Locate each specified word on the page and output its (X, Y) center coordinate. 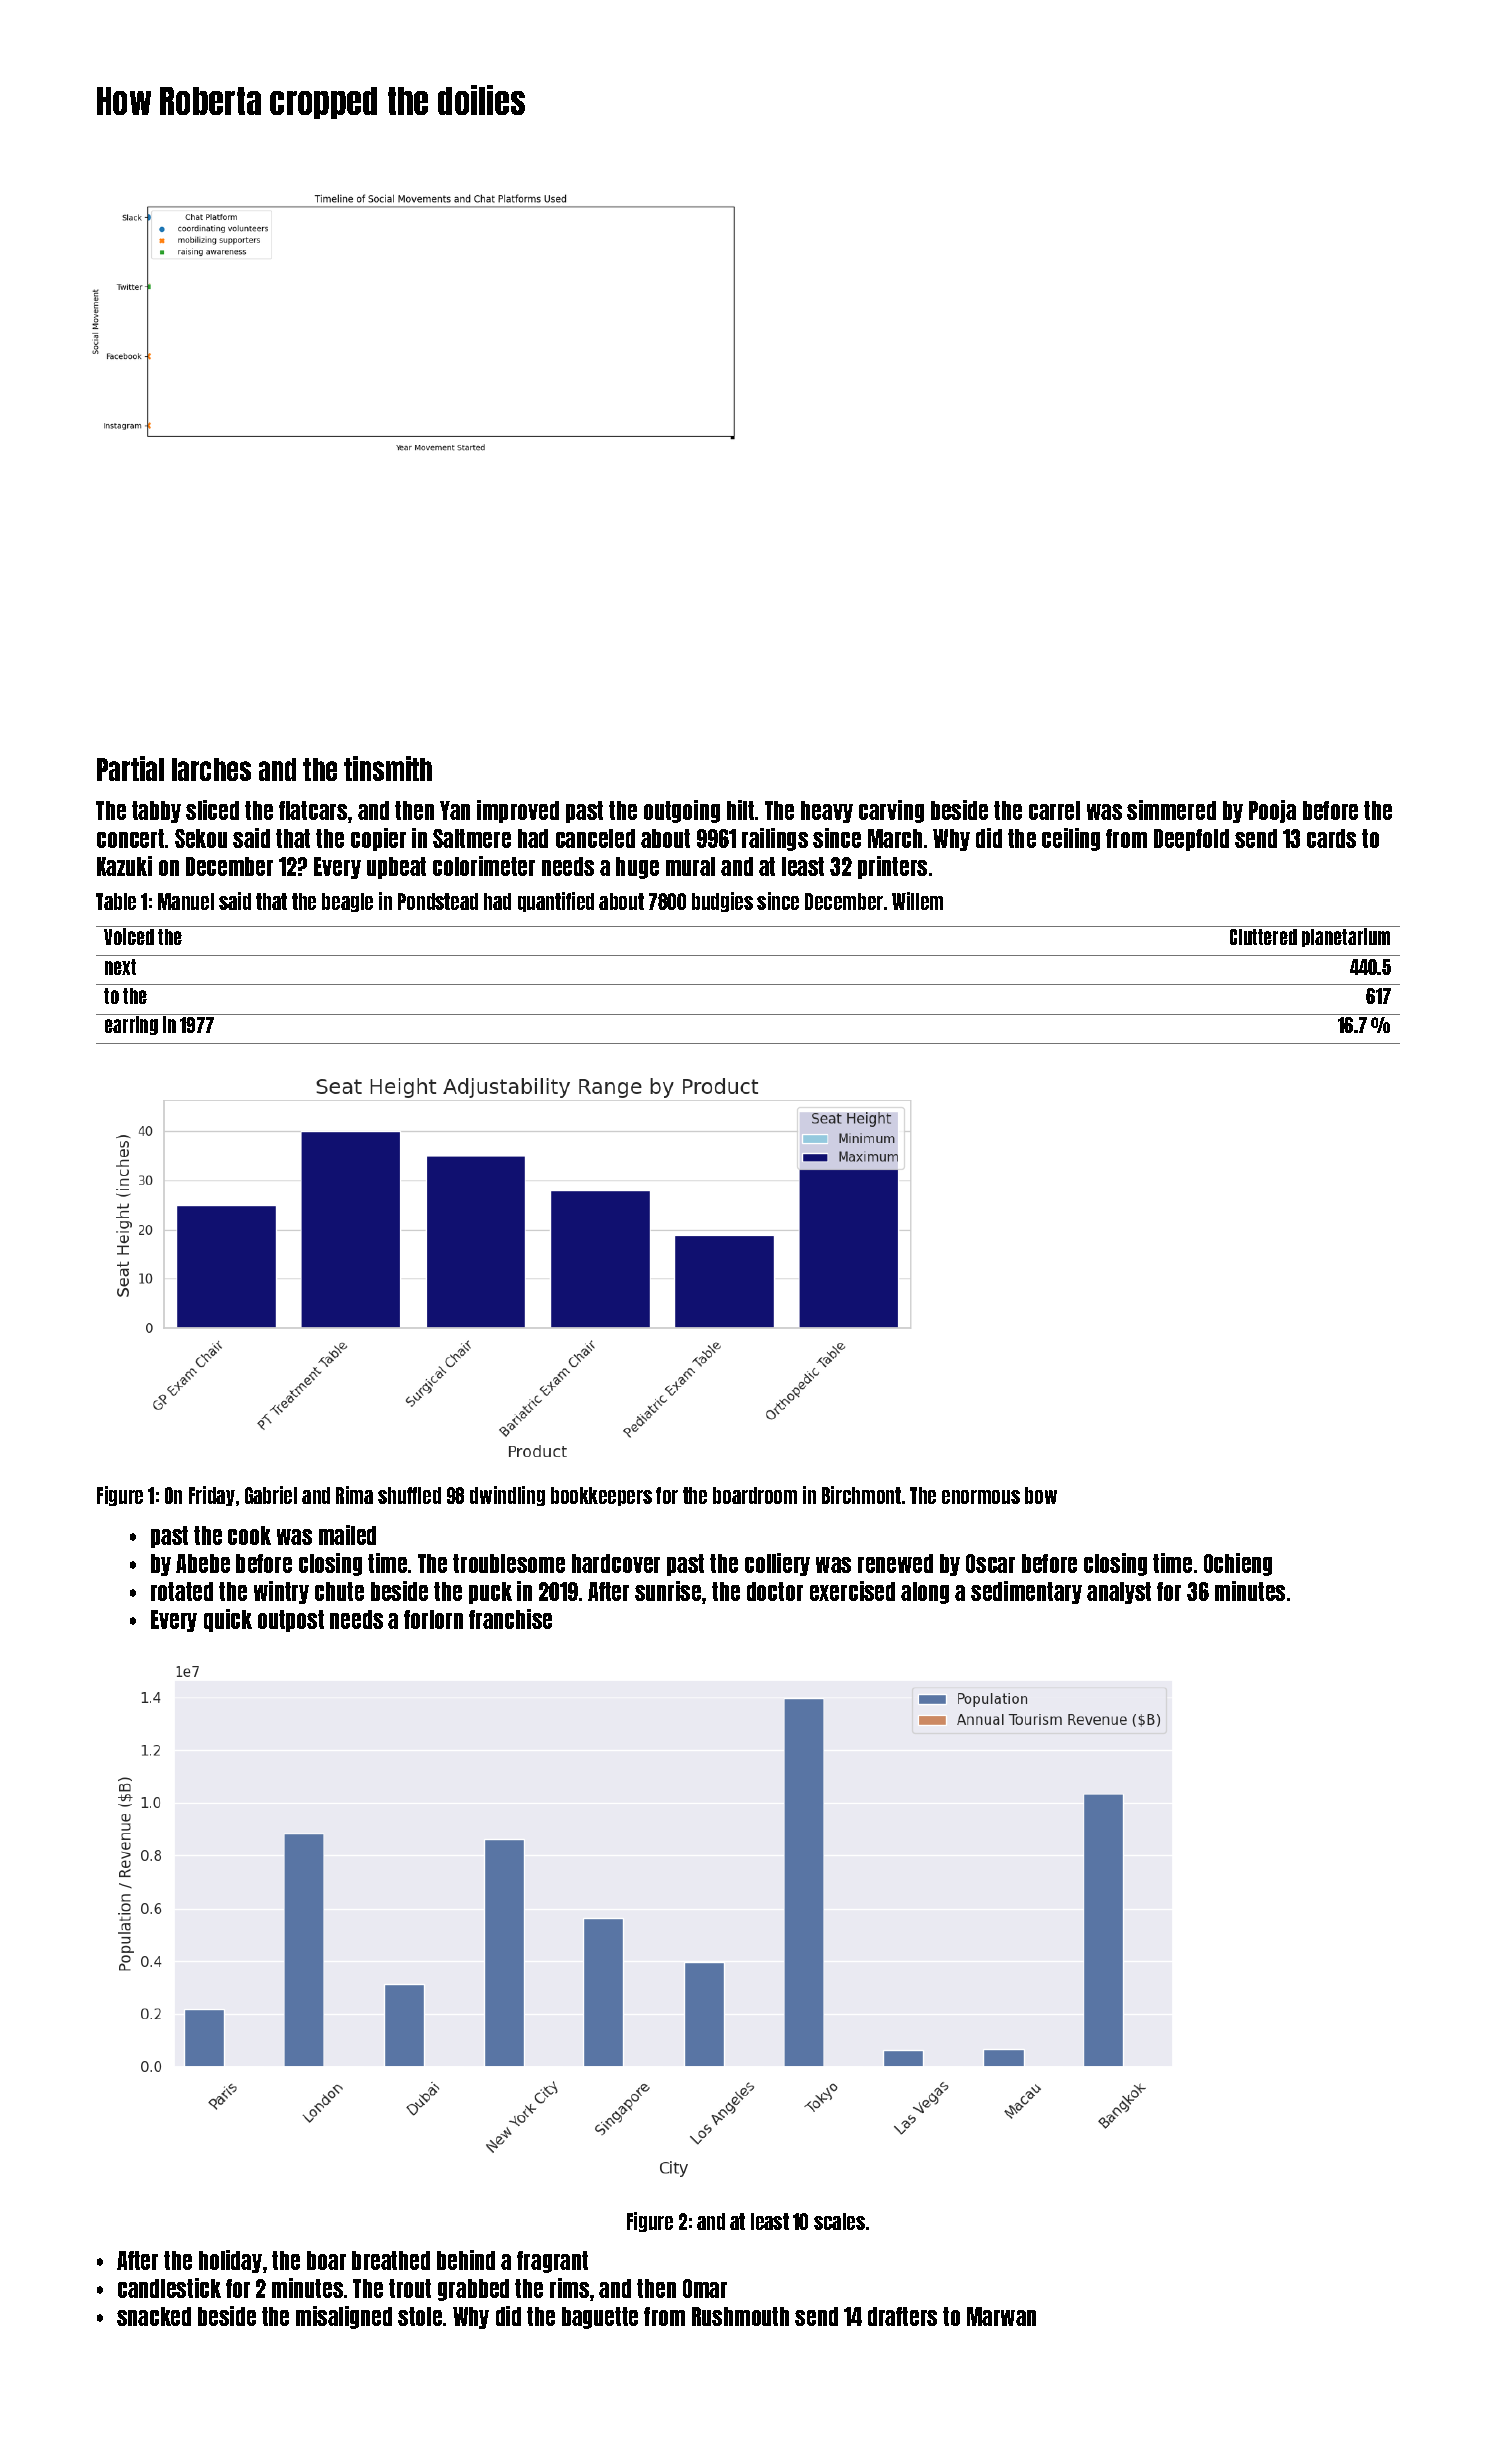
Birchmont (861, 1495)
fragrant (552, 2262)
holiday (230, 2261)
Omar (705, 2288)
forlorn (433, 1619)
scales (839, 2221)
